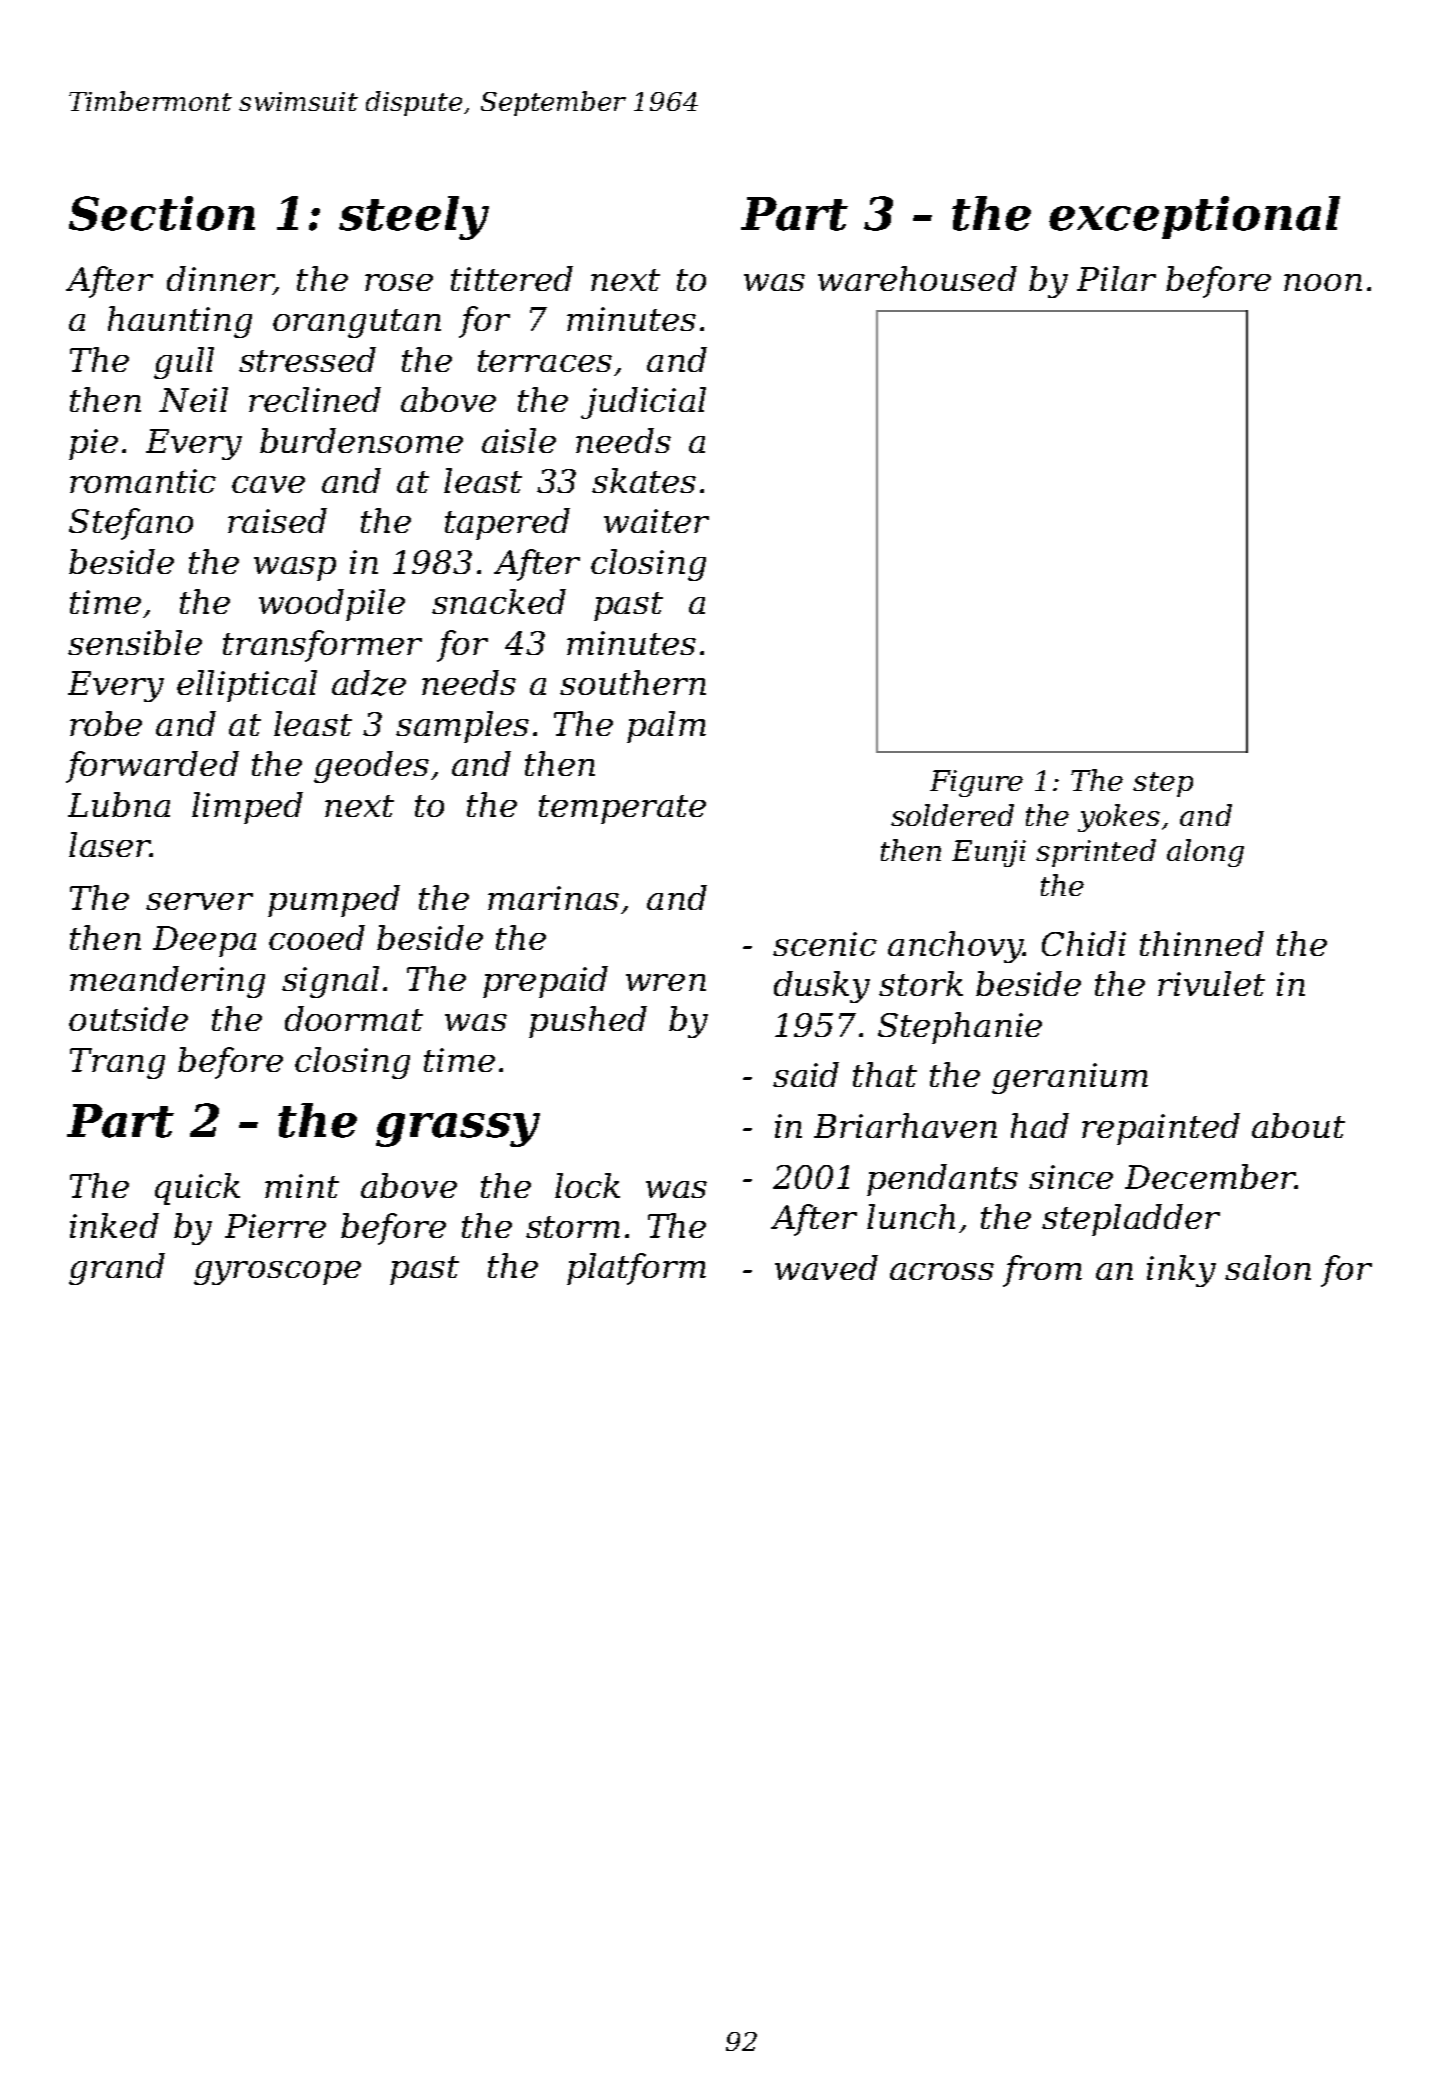 The width and height of the image is (1450, 2100). I want to click on said, so click(806, 1074).
